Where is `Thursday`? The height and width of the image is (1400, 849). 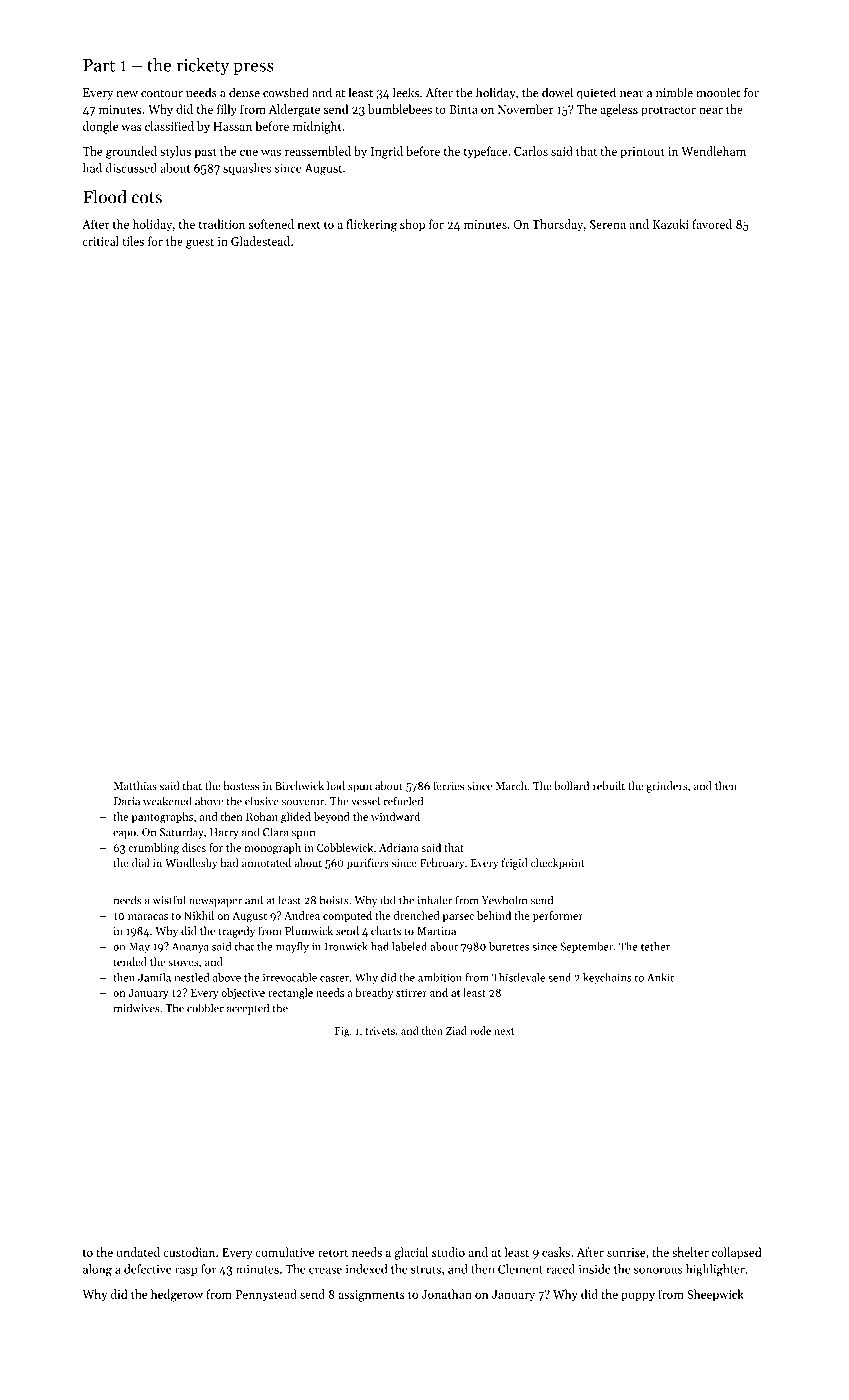 Thursday is located at coordinates (557, 225).
